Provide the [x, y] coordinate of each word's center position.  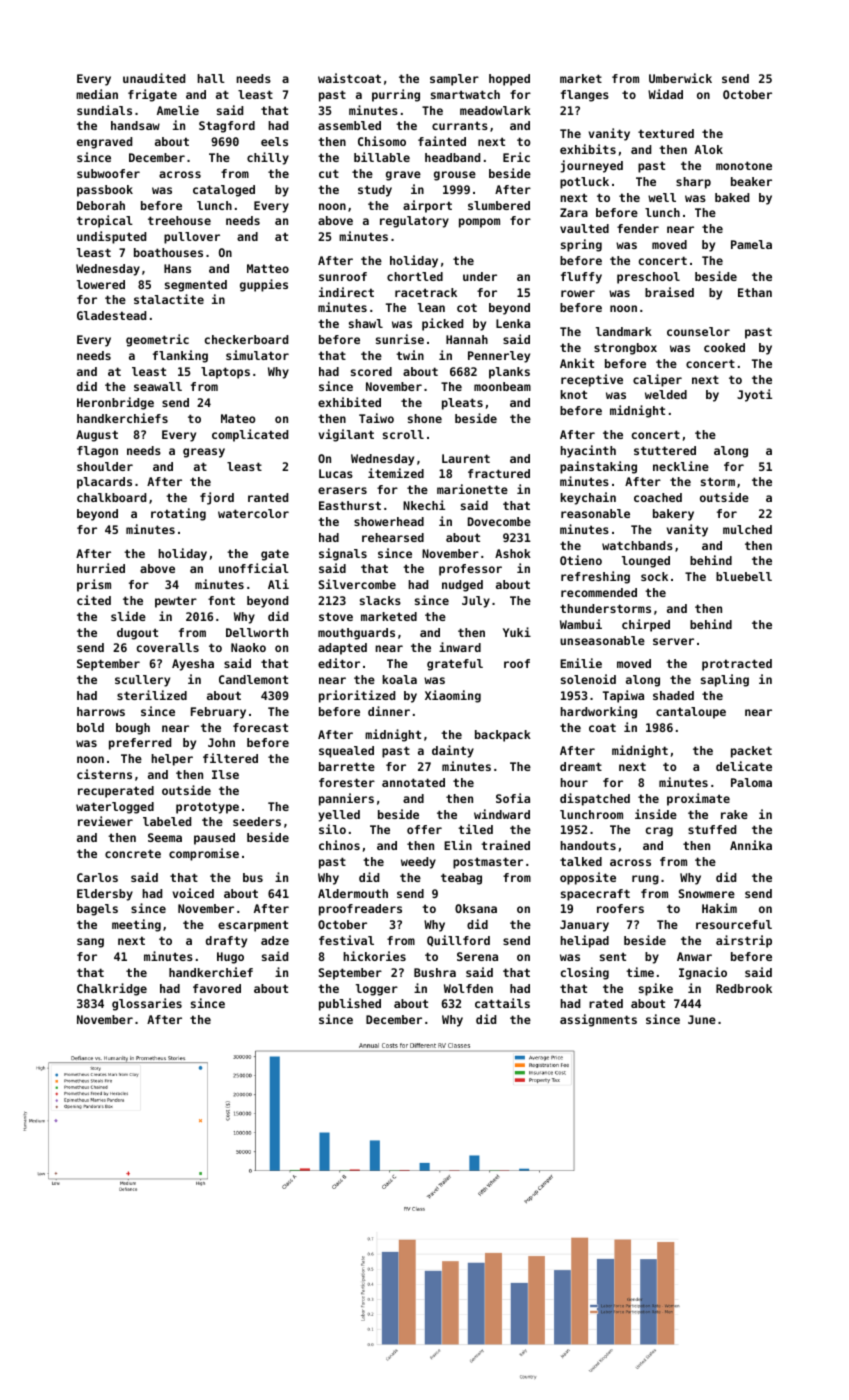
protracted [737, 665]
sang [90, 943]
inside [656, 814]
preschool [648, 278]
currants [460, 125]
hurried [101, 568]
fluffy [581, 278]
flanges [585, 96]
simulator [257, 355]
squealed [346, 752]
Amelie [178, 110]
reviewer [105, 821]
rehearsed [393, 537]
